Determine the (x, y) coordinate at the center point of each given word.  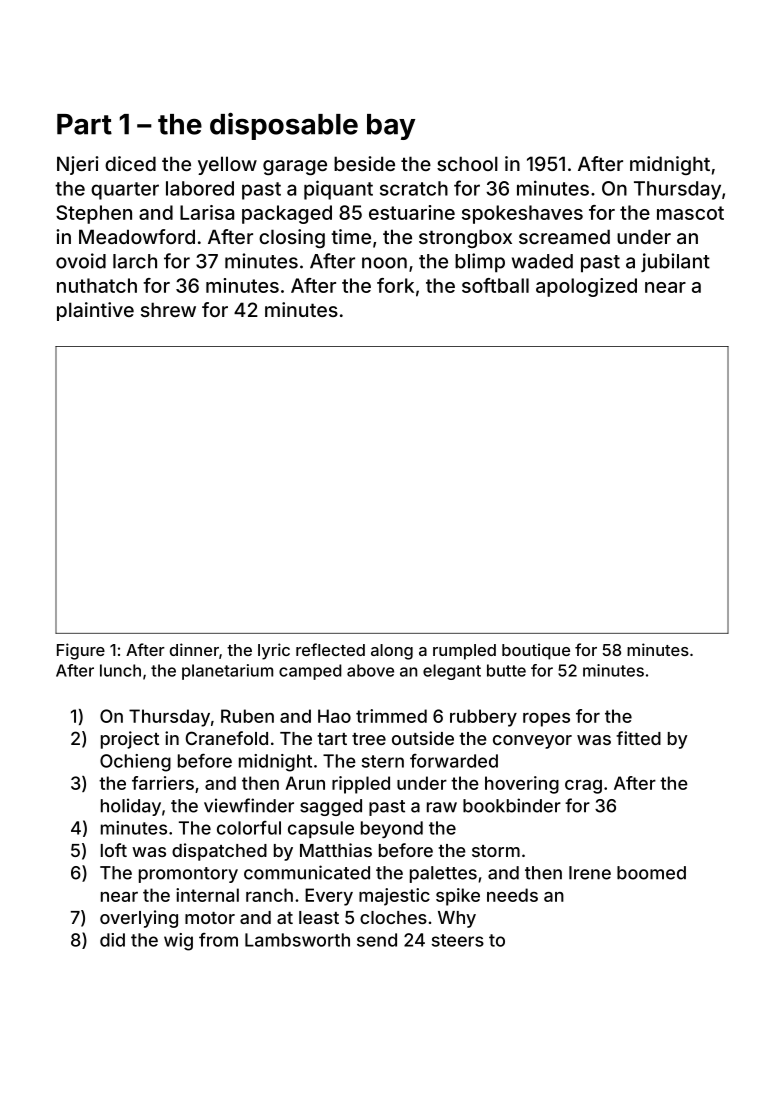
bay (391, 127)
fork (395, 285)
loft (114, 850)
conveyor (532, 742)
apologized (586, 287)
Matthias (336, 850)
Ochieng (135, 763)
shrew (168, 309)
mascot (690, 213)
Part (84, 124)
